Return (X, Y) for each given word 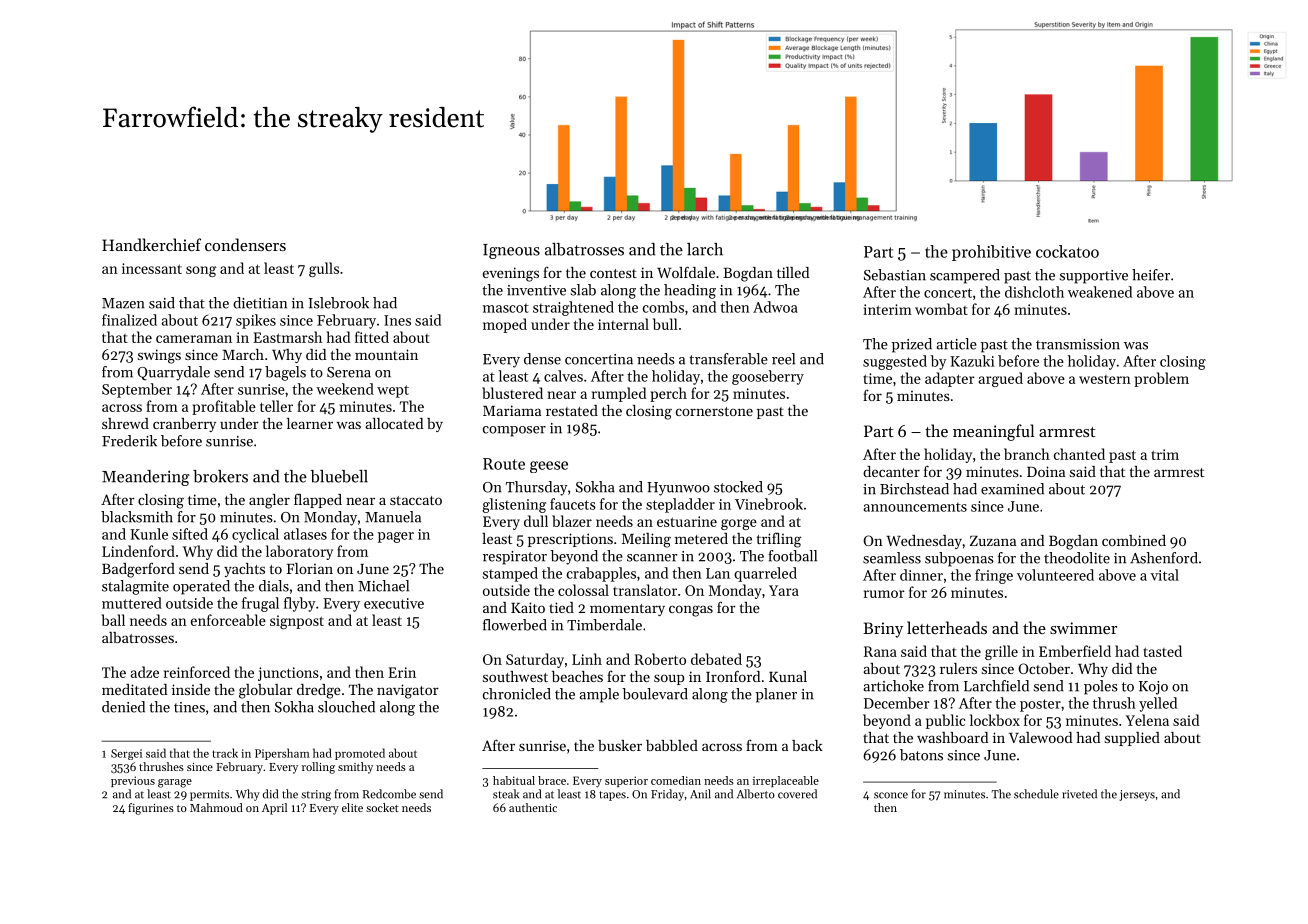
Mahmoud (216, 807)
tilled (793, 272)
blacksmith (137, 517)
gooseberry (768, 377)
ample (599, 695)
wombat (941, 309)
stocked (738, 487)
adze (145, 672)
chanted (1079, 454)
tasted (1162, 651)
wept (393, 391)
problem (1161, 379)
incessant (152, 268)
